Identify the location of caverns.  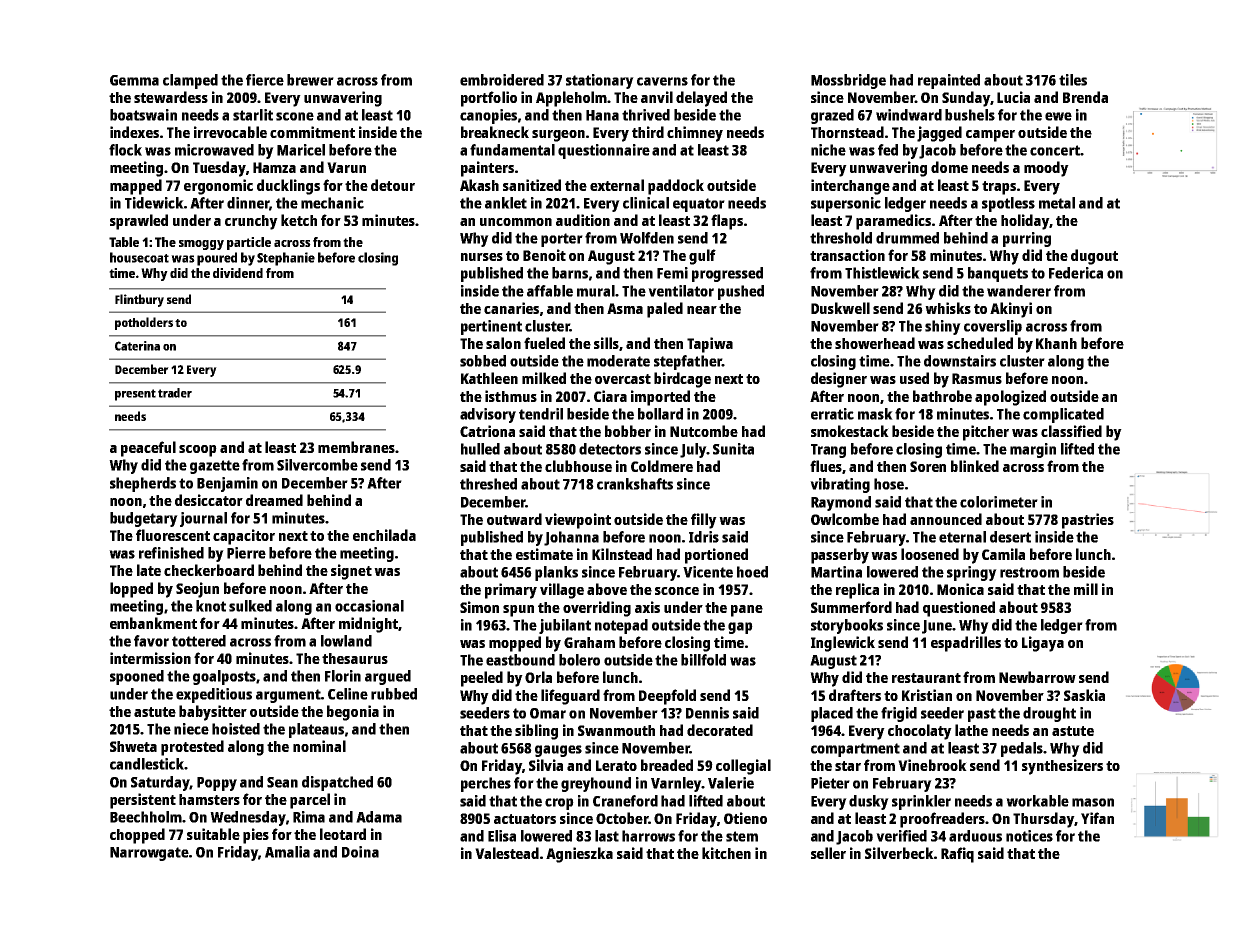
(662, 81).
